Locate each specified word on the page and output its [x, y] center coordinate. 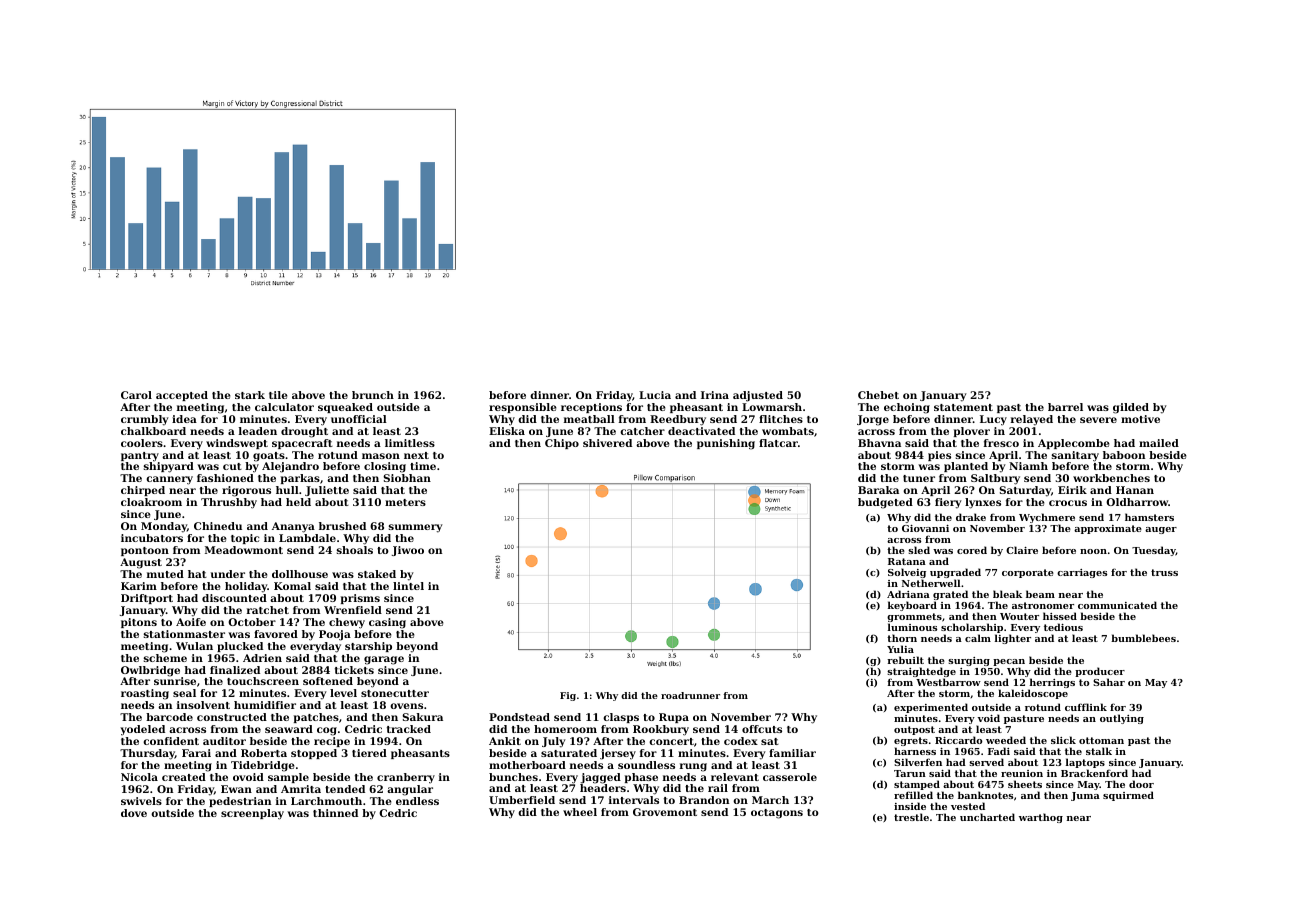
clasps [621, 718]
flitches [781, 419]
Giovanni [925, 528]
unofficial [359, 419]
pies [939, 456]
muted [165, 574]
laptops [1085, 763]
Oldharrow [1137, 502]
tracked [409, 729]
